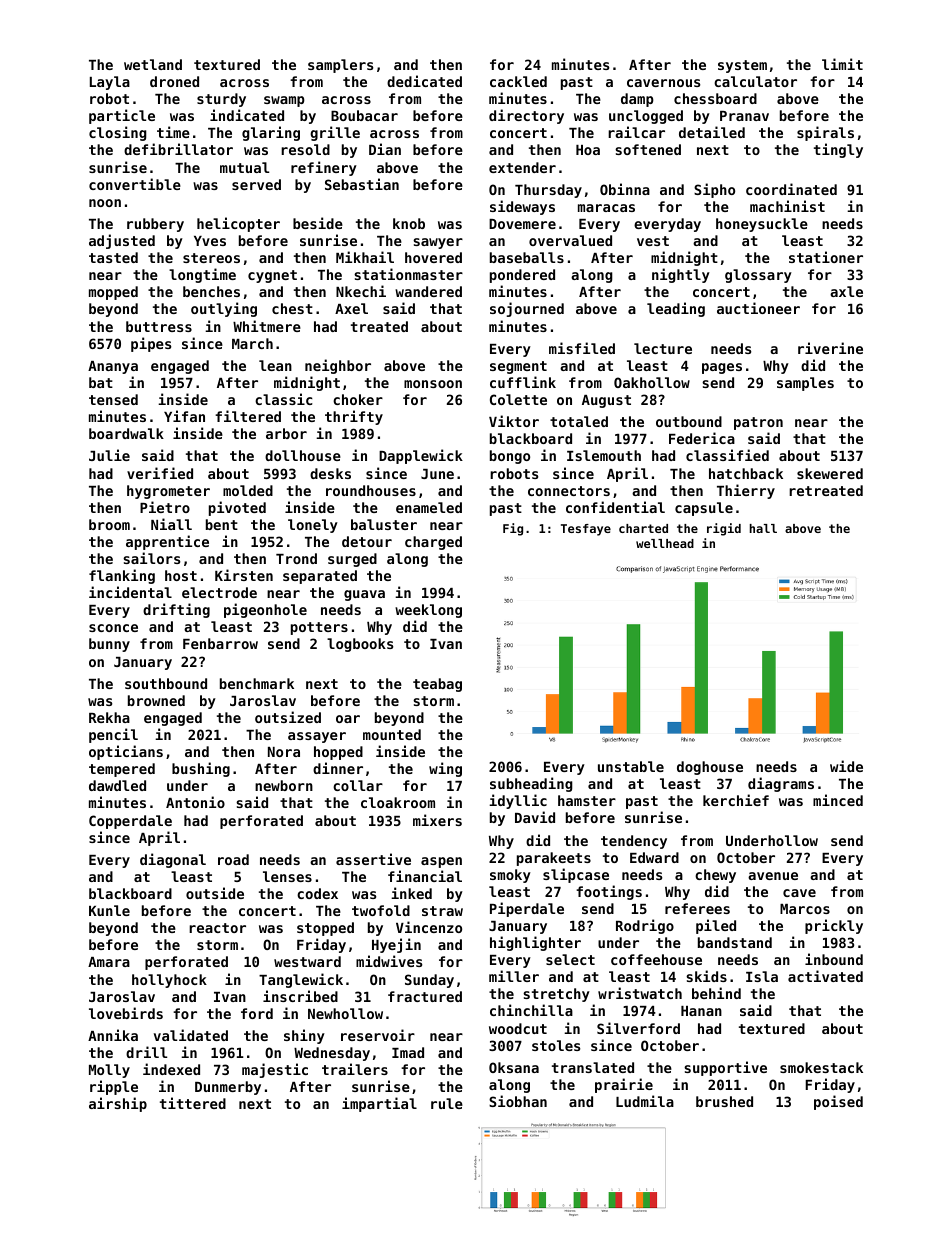 The image size is (952, 1233). Describe the element at coordinates (716, 993) in the document. I see `behind` at that location.
